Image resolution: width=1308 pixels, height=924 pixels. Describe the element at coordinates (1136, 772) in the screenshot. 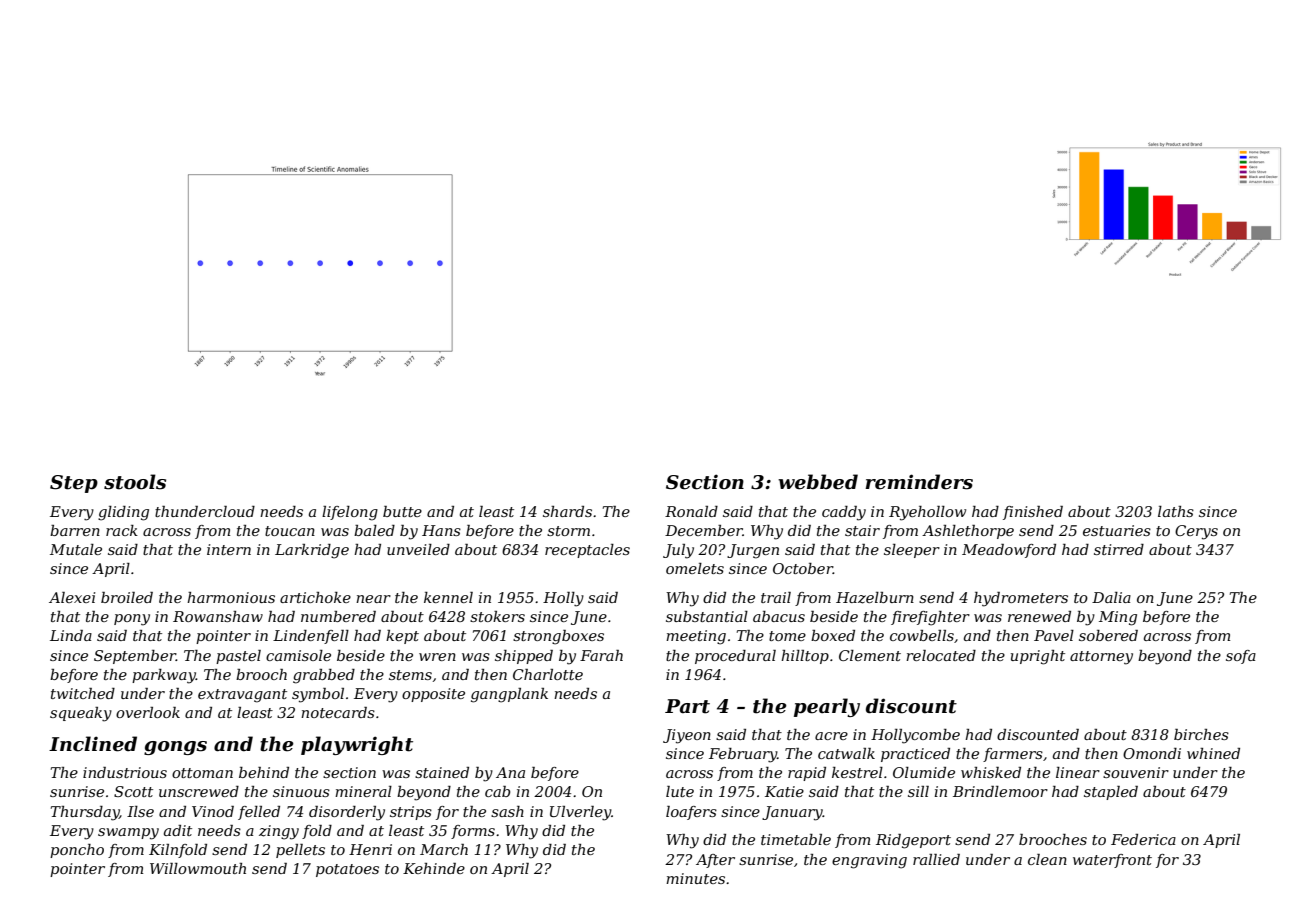

I see `souvenir` at that location.
